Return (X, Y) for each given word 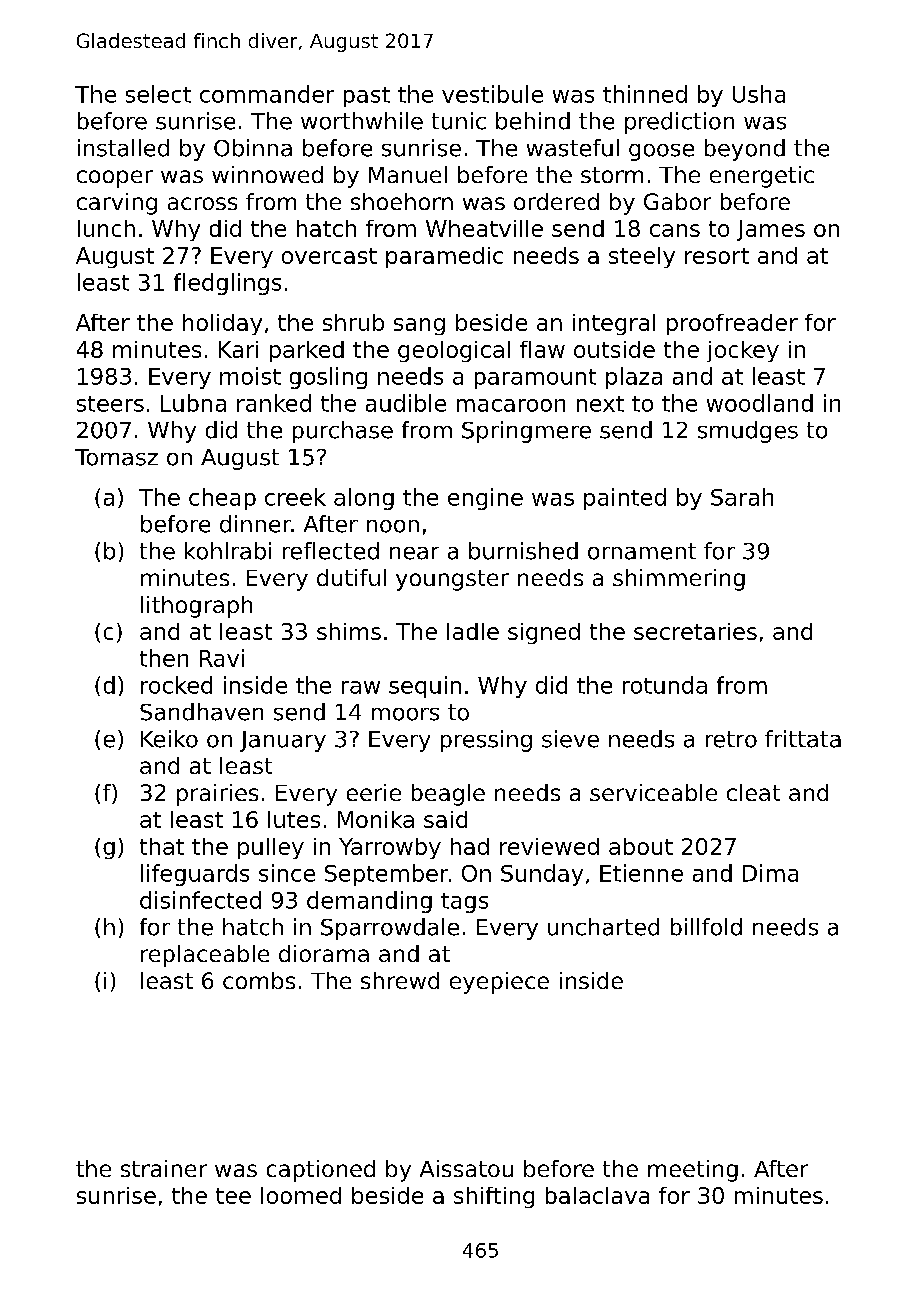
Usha (759, 94)
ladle (473, 631)
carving (117, 204)
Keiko (169, 739)
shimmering (679, 580)
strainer (164, 1168)
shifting (494, 1197)
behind (533, 121)
